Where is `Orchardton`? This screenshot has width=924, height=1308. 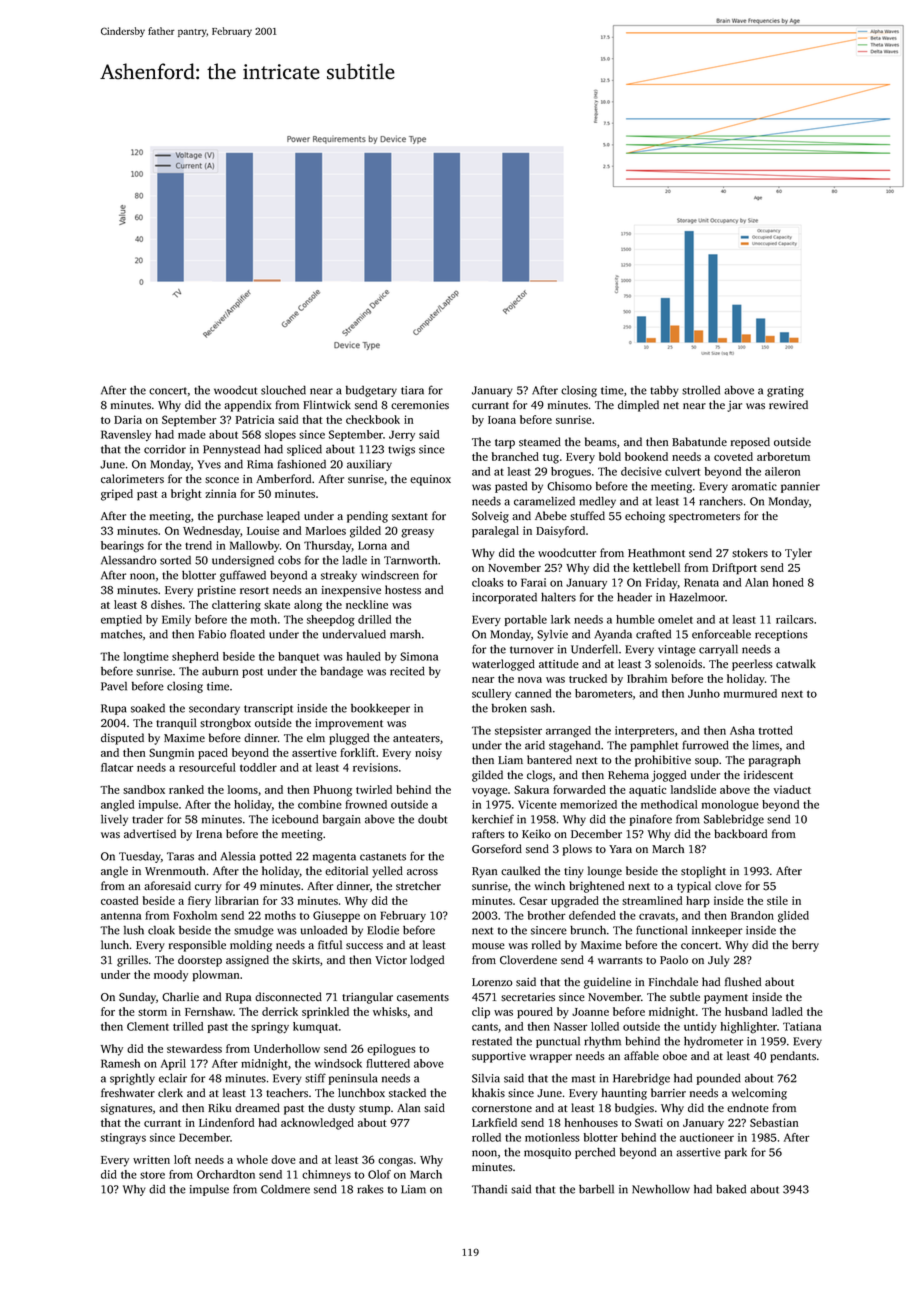 Orchardton is located at coordinates (226, 1174).
